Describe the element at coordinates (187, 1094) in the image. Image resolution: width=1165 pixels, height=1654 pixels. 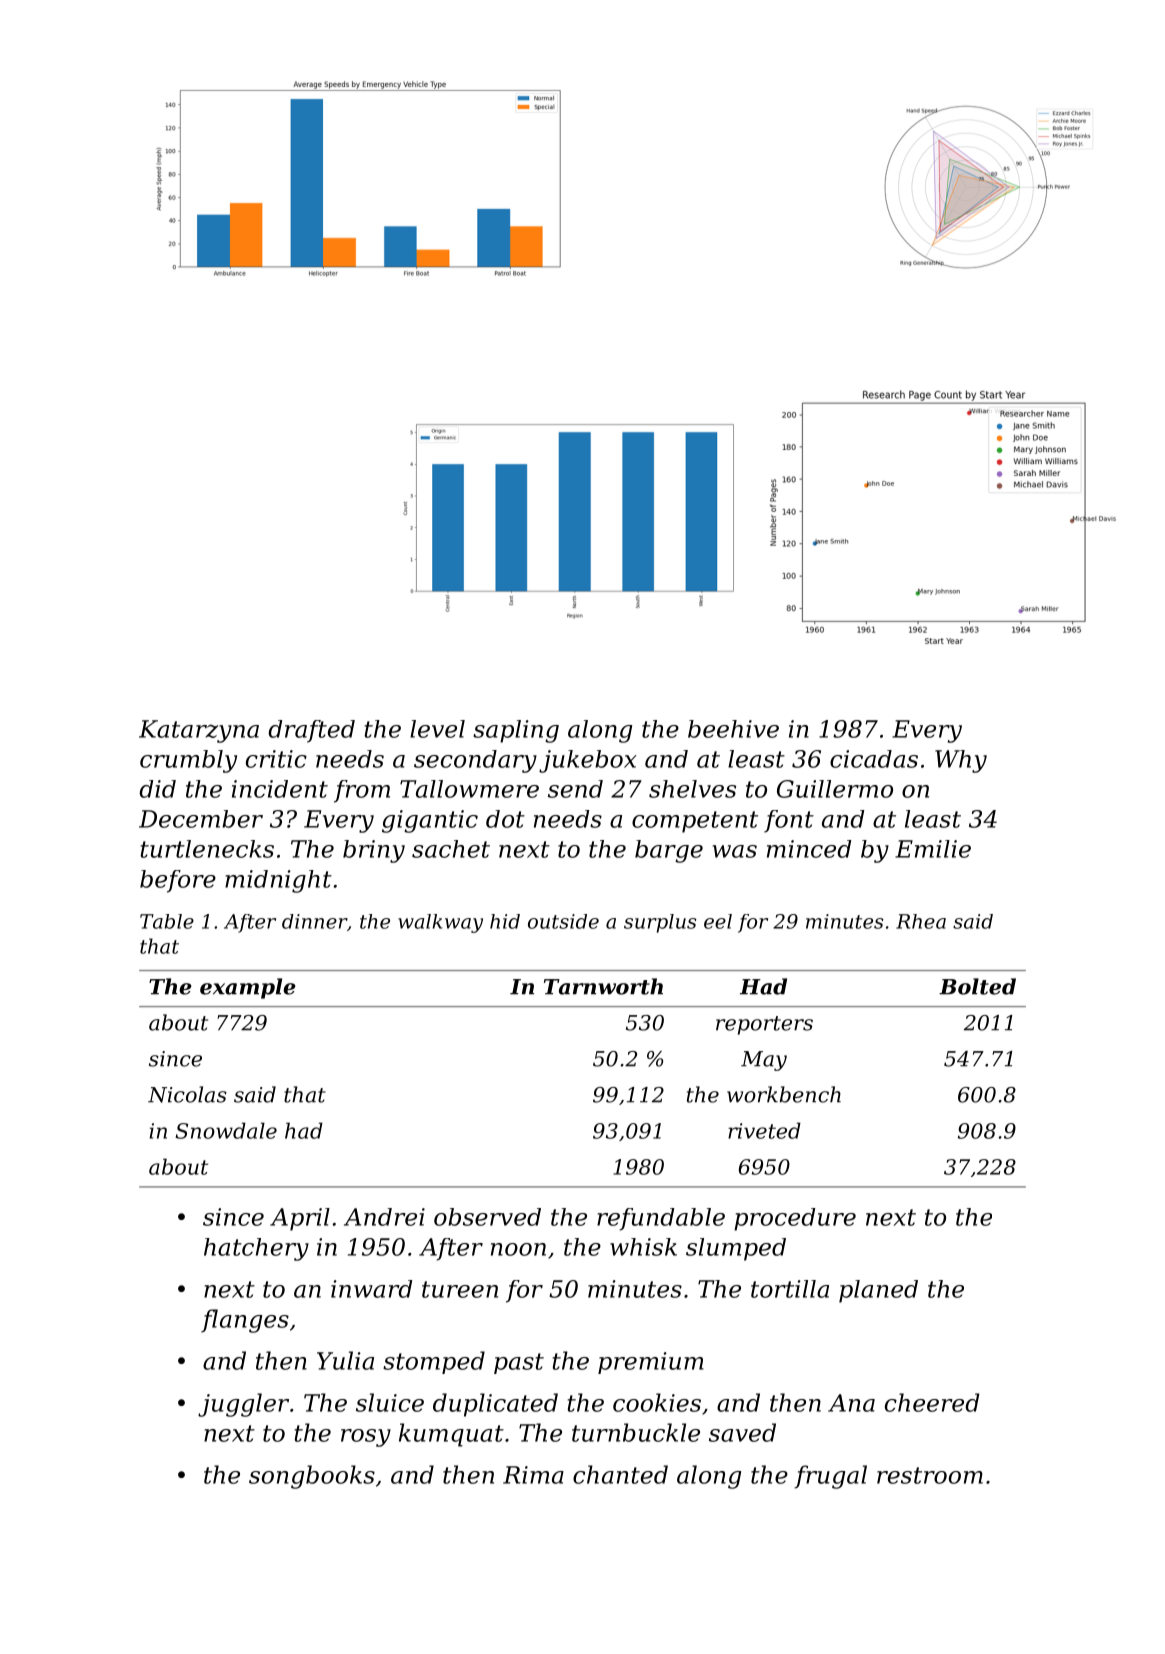
I see `Nicolas` at that location.
